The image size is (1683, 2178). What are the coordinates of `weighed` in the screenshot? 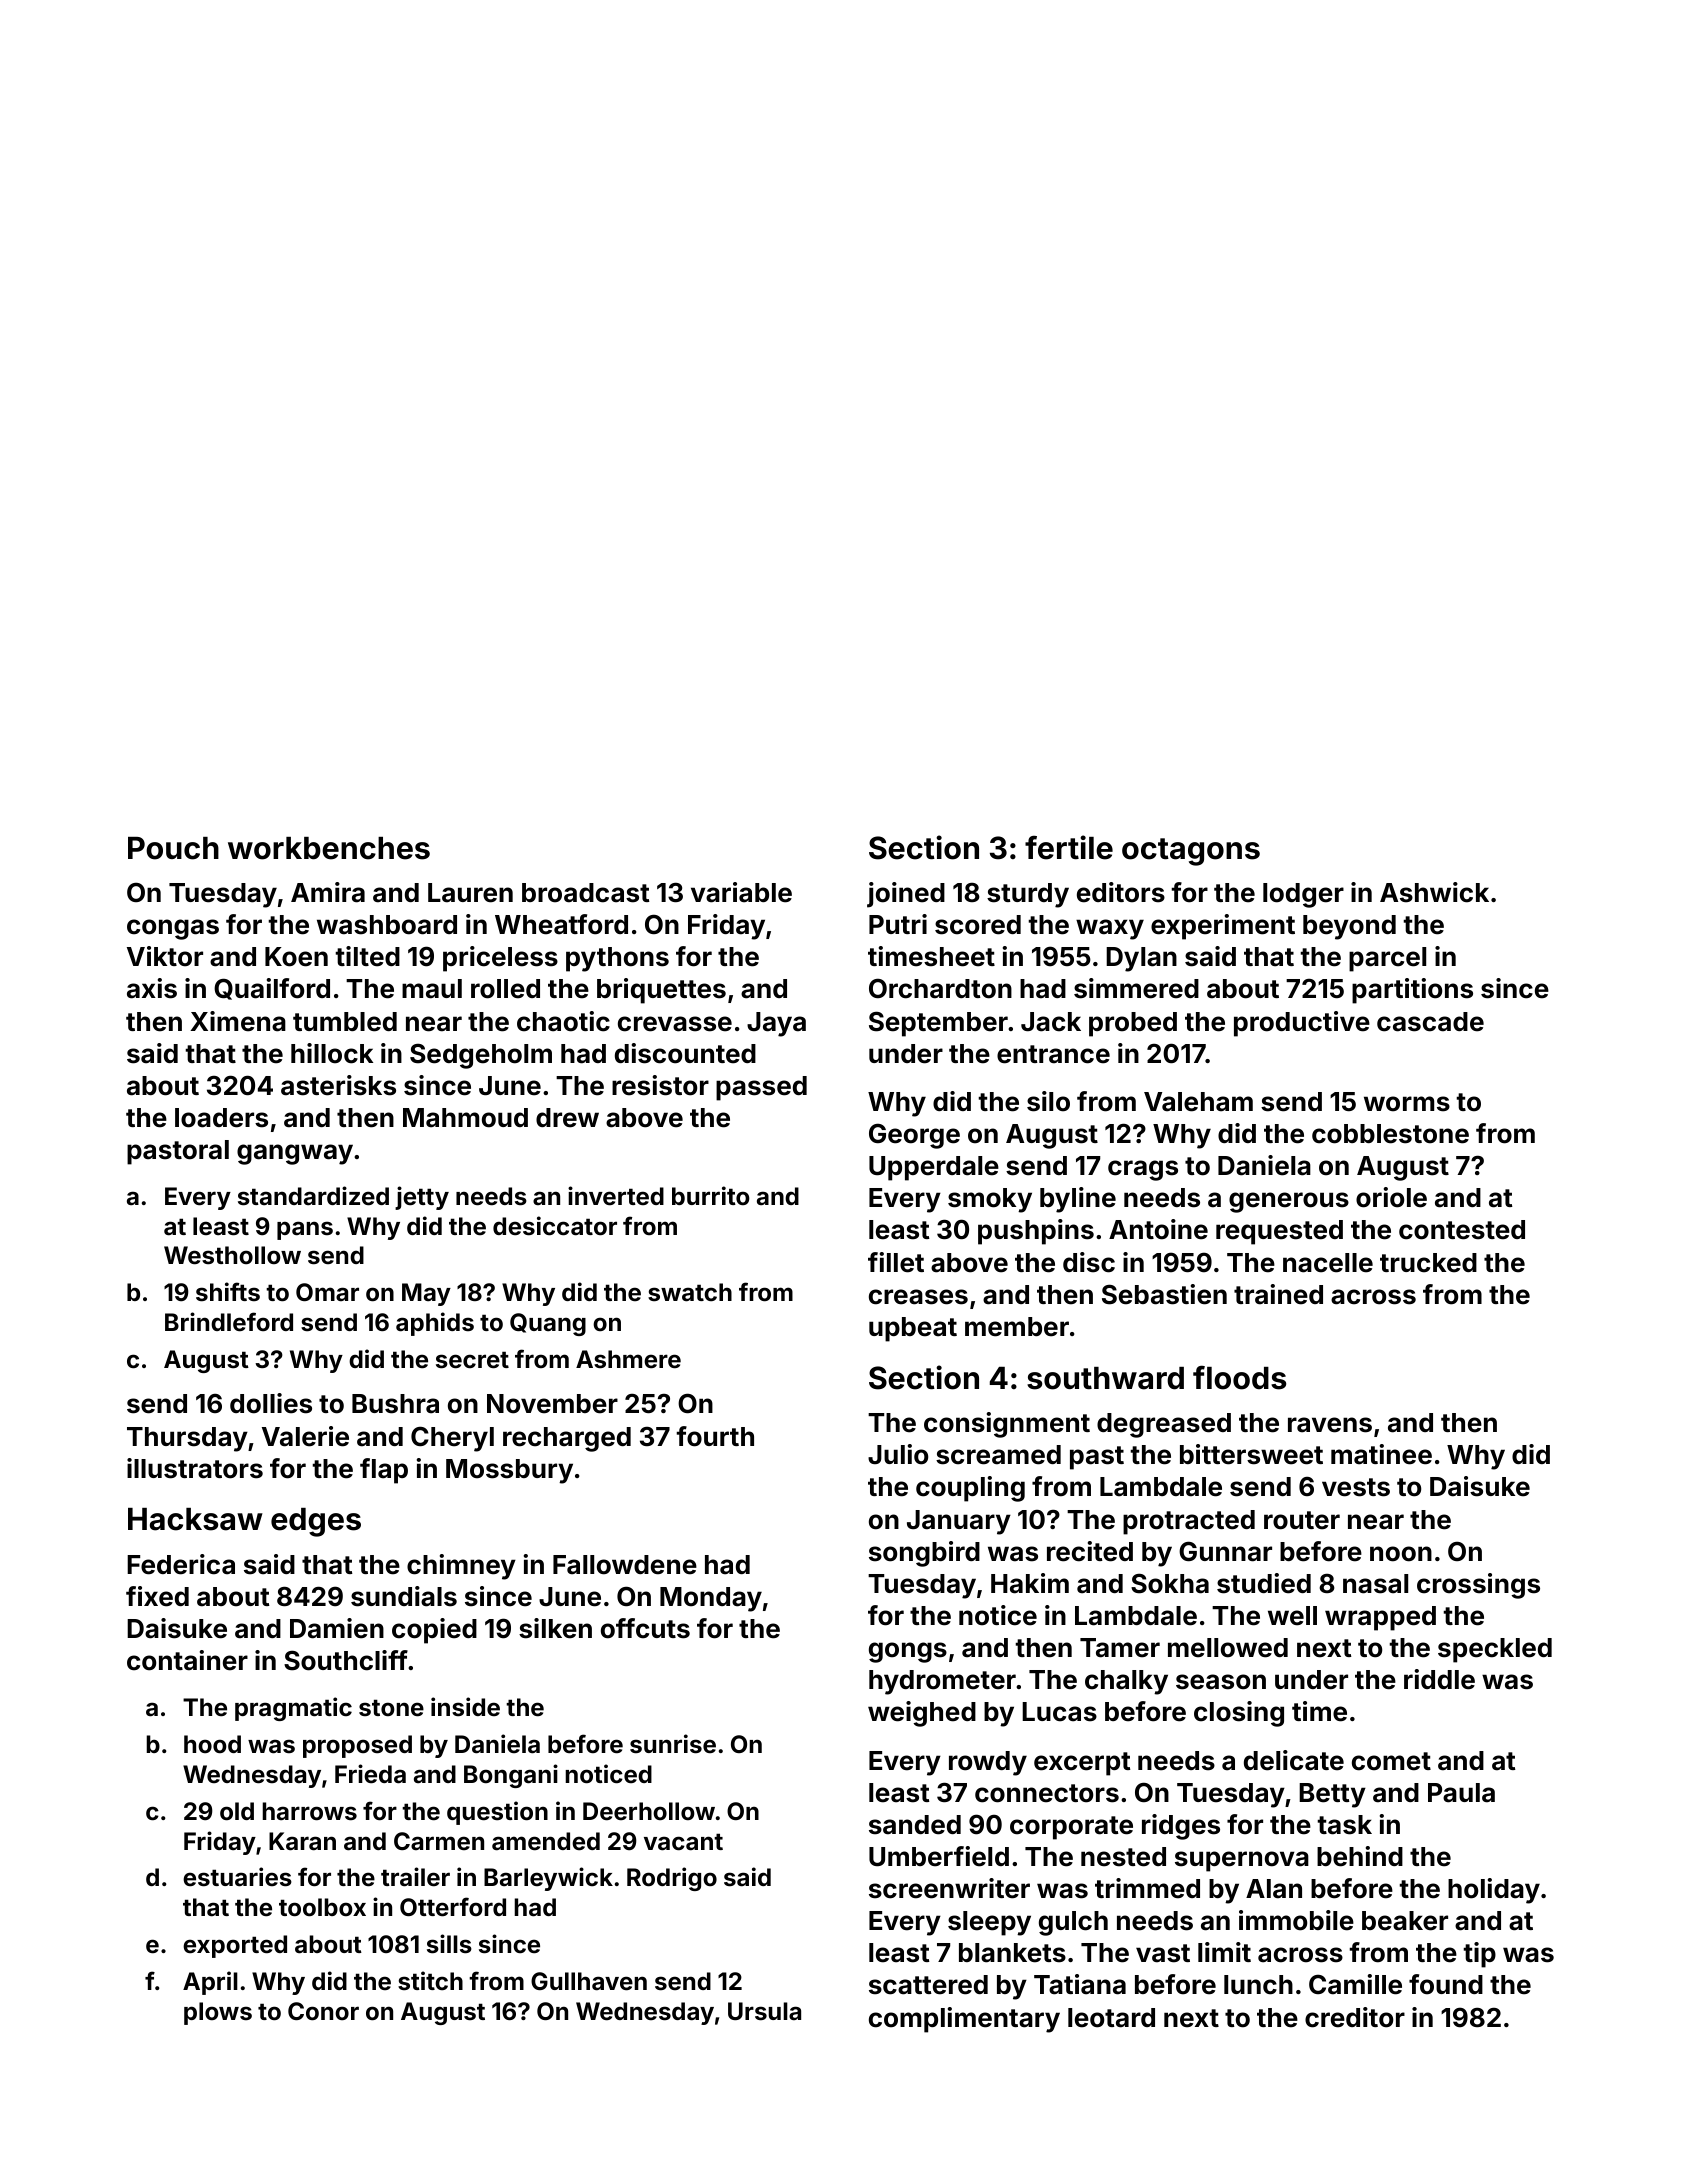 It's located at (922, 1714).
